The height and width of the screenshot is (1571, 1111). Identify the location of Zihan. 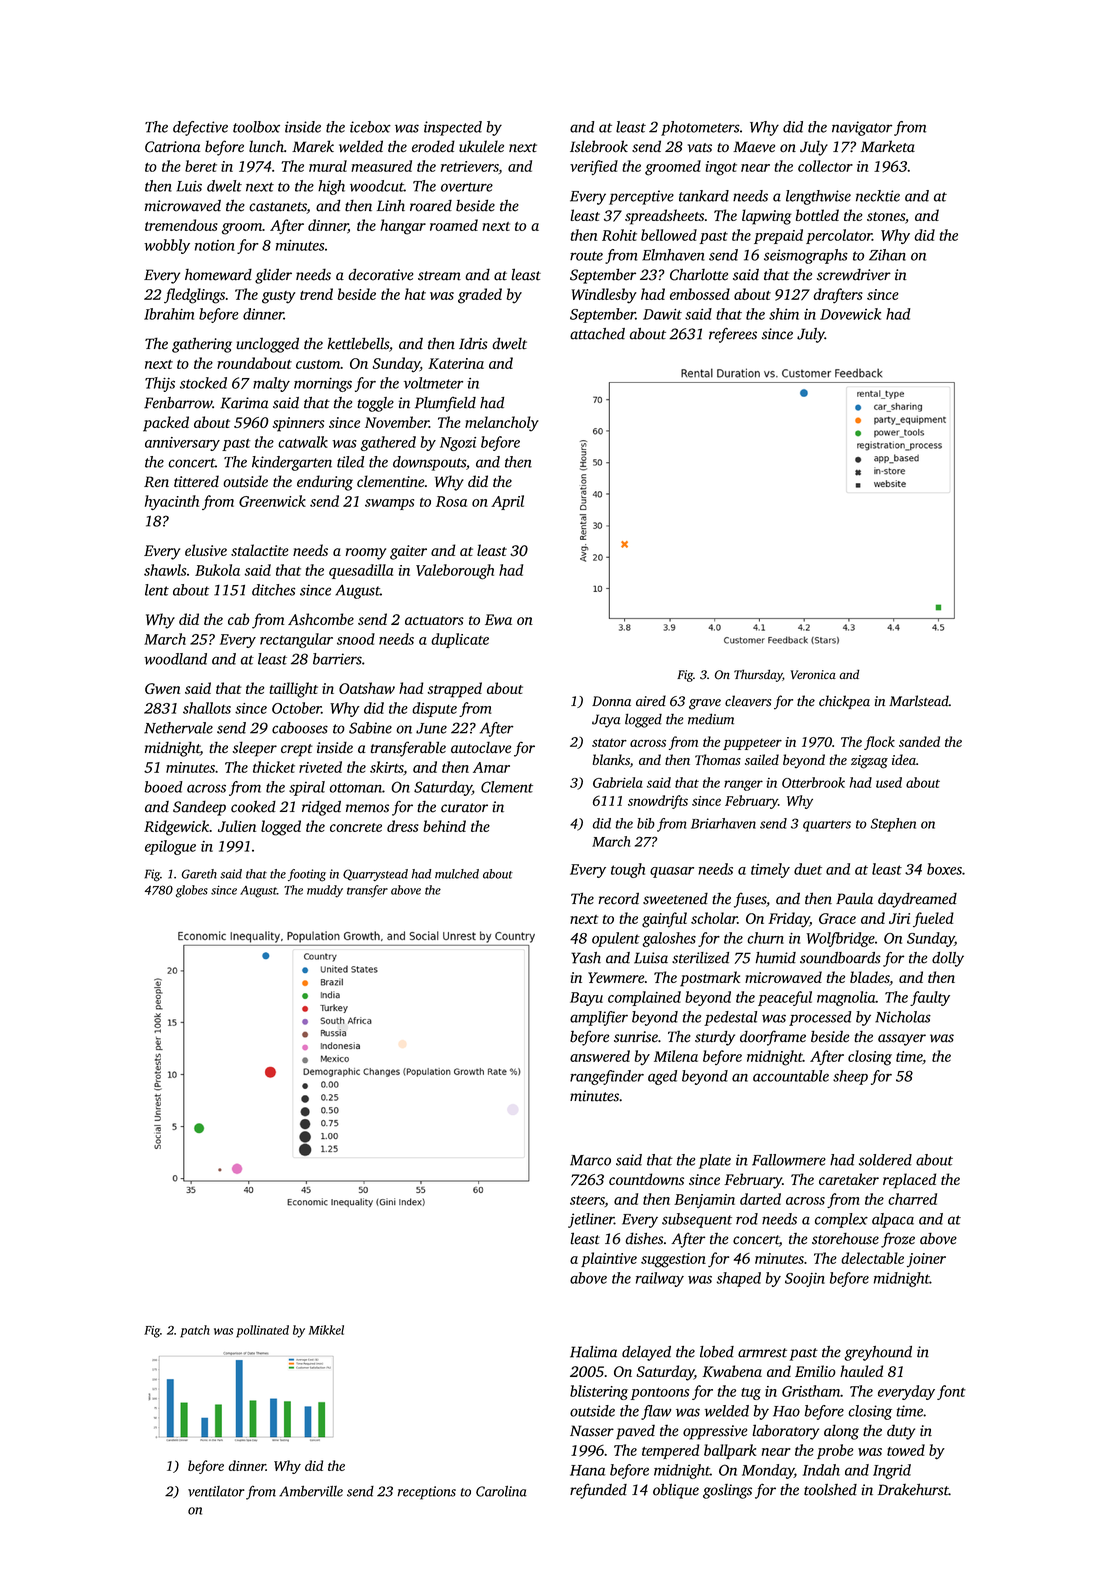
(887, 255).
